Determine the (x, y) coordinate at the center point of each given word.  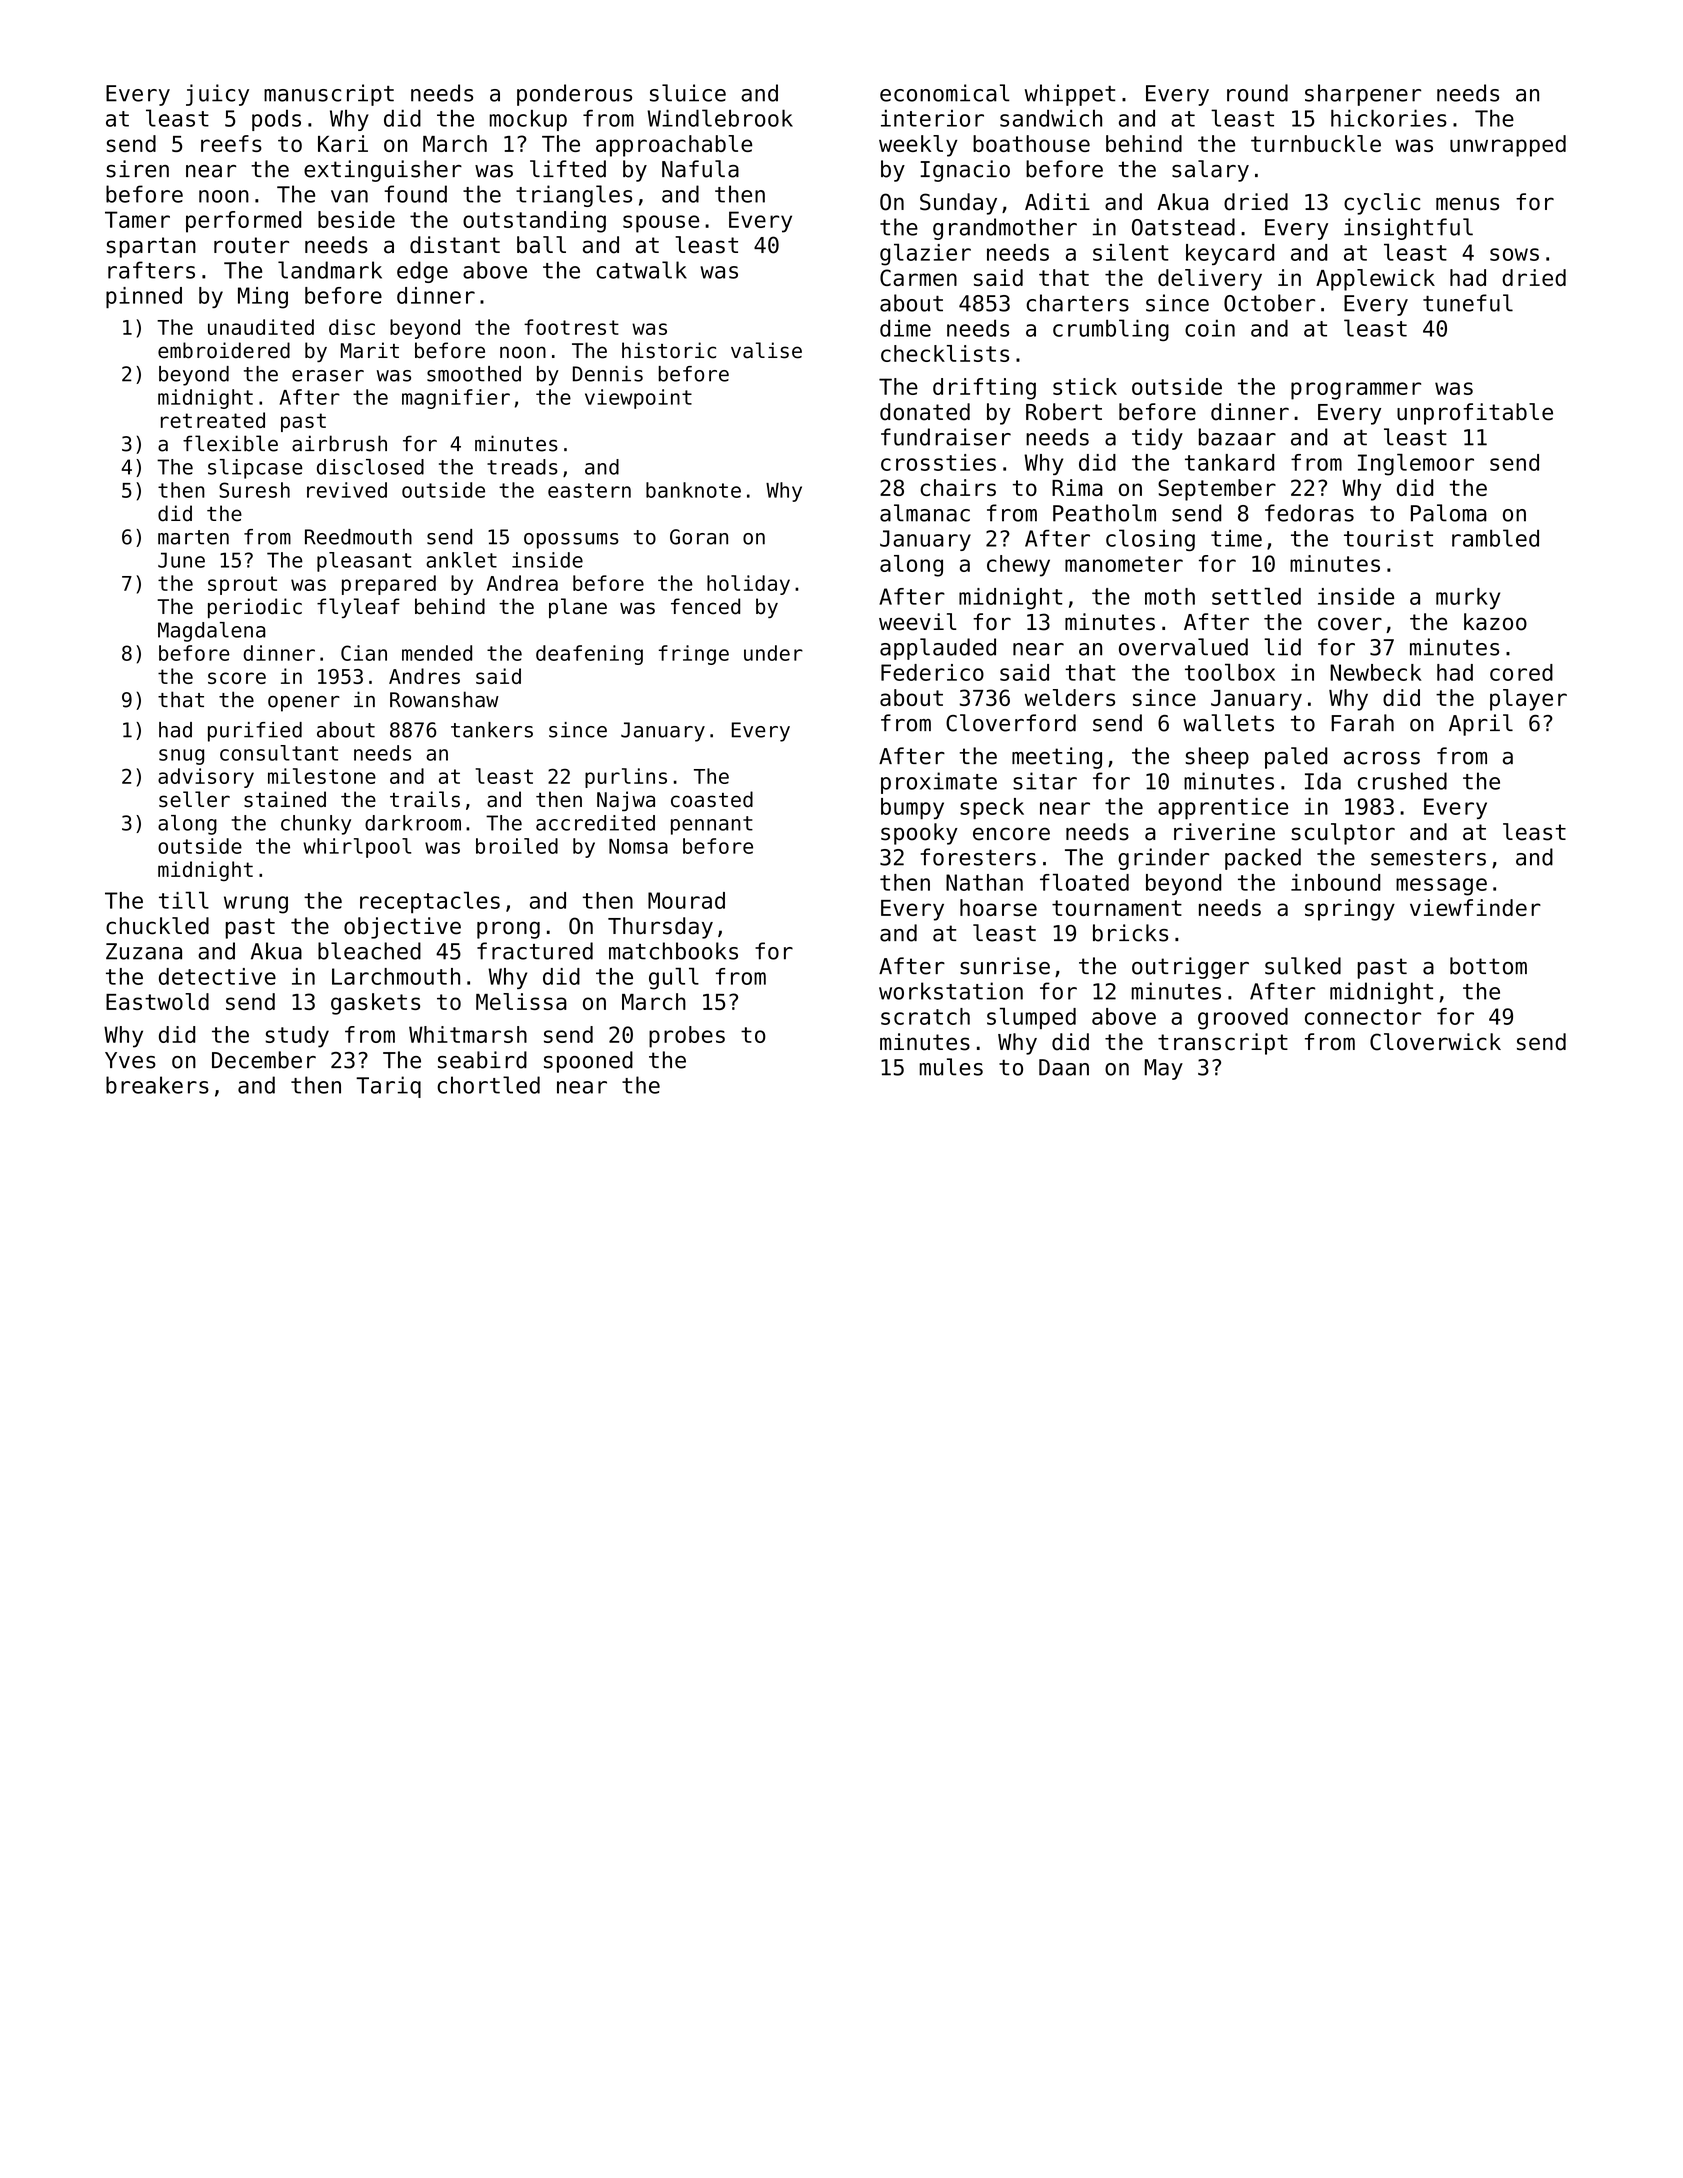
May (1164, 1069)
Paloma (1449, 513)
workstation (951, 991)
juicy (217, 95)
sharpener (1363, 95)
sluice (688, 93)
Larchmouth (396, 976)
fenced (705, 606)
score (237, 678)
